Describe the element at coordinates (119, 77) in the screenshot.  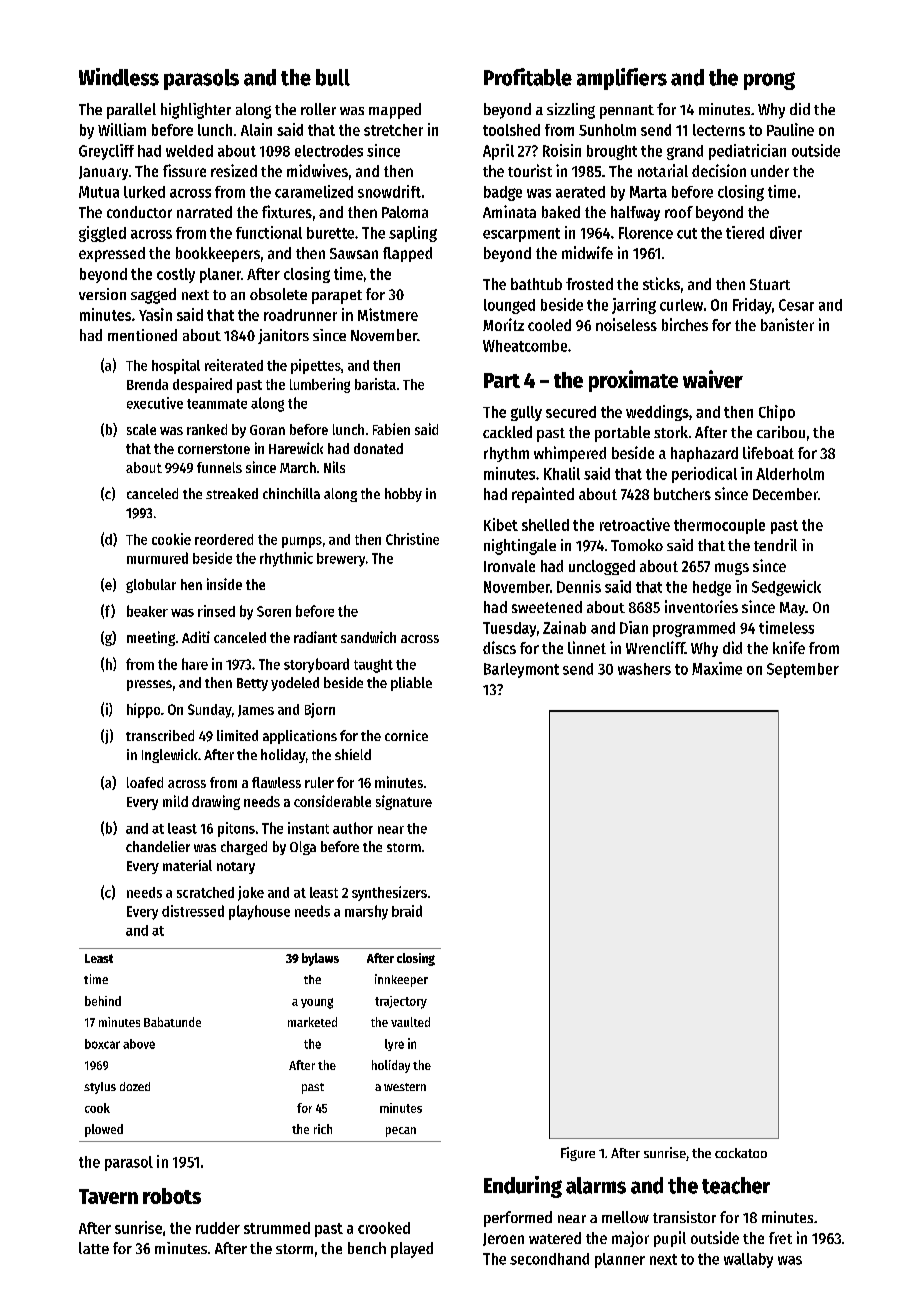
I see `Windless` at that location.
